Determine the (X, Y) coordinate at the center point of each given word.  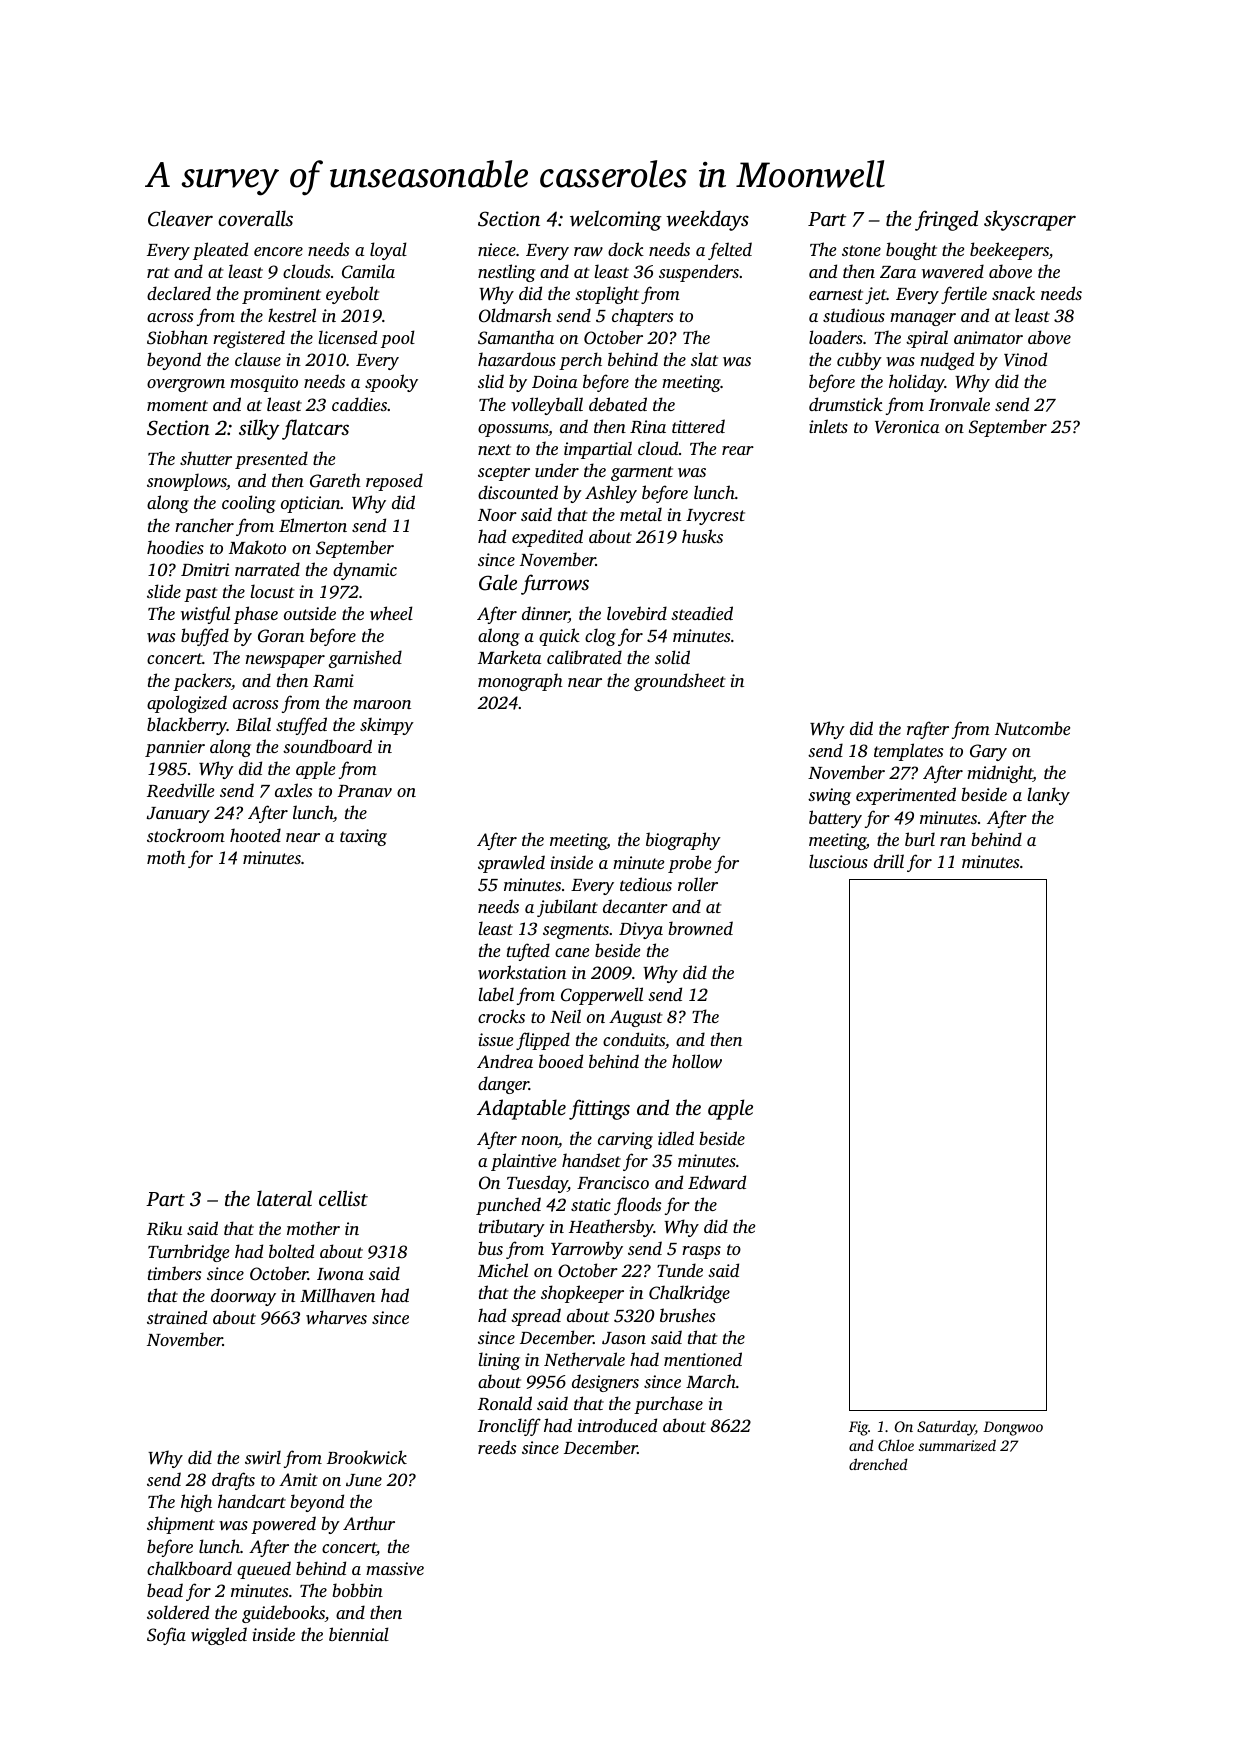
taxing (363, 837)
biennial (359, 1634)
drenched (878, 1464)
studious (854, 315)
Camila (368, 271)
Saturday (946, 1428)
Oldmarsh (515, 315)
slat (704, 359)
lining (499, 1361)
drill (889, 861)
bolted (291, 1251)
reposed (394, 482)
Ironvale (959, 404)
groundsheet (680, 682)
